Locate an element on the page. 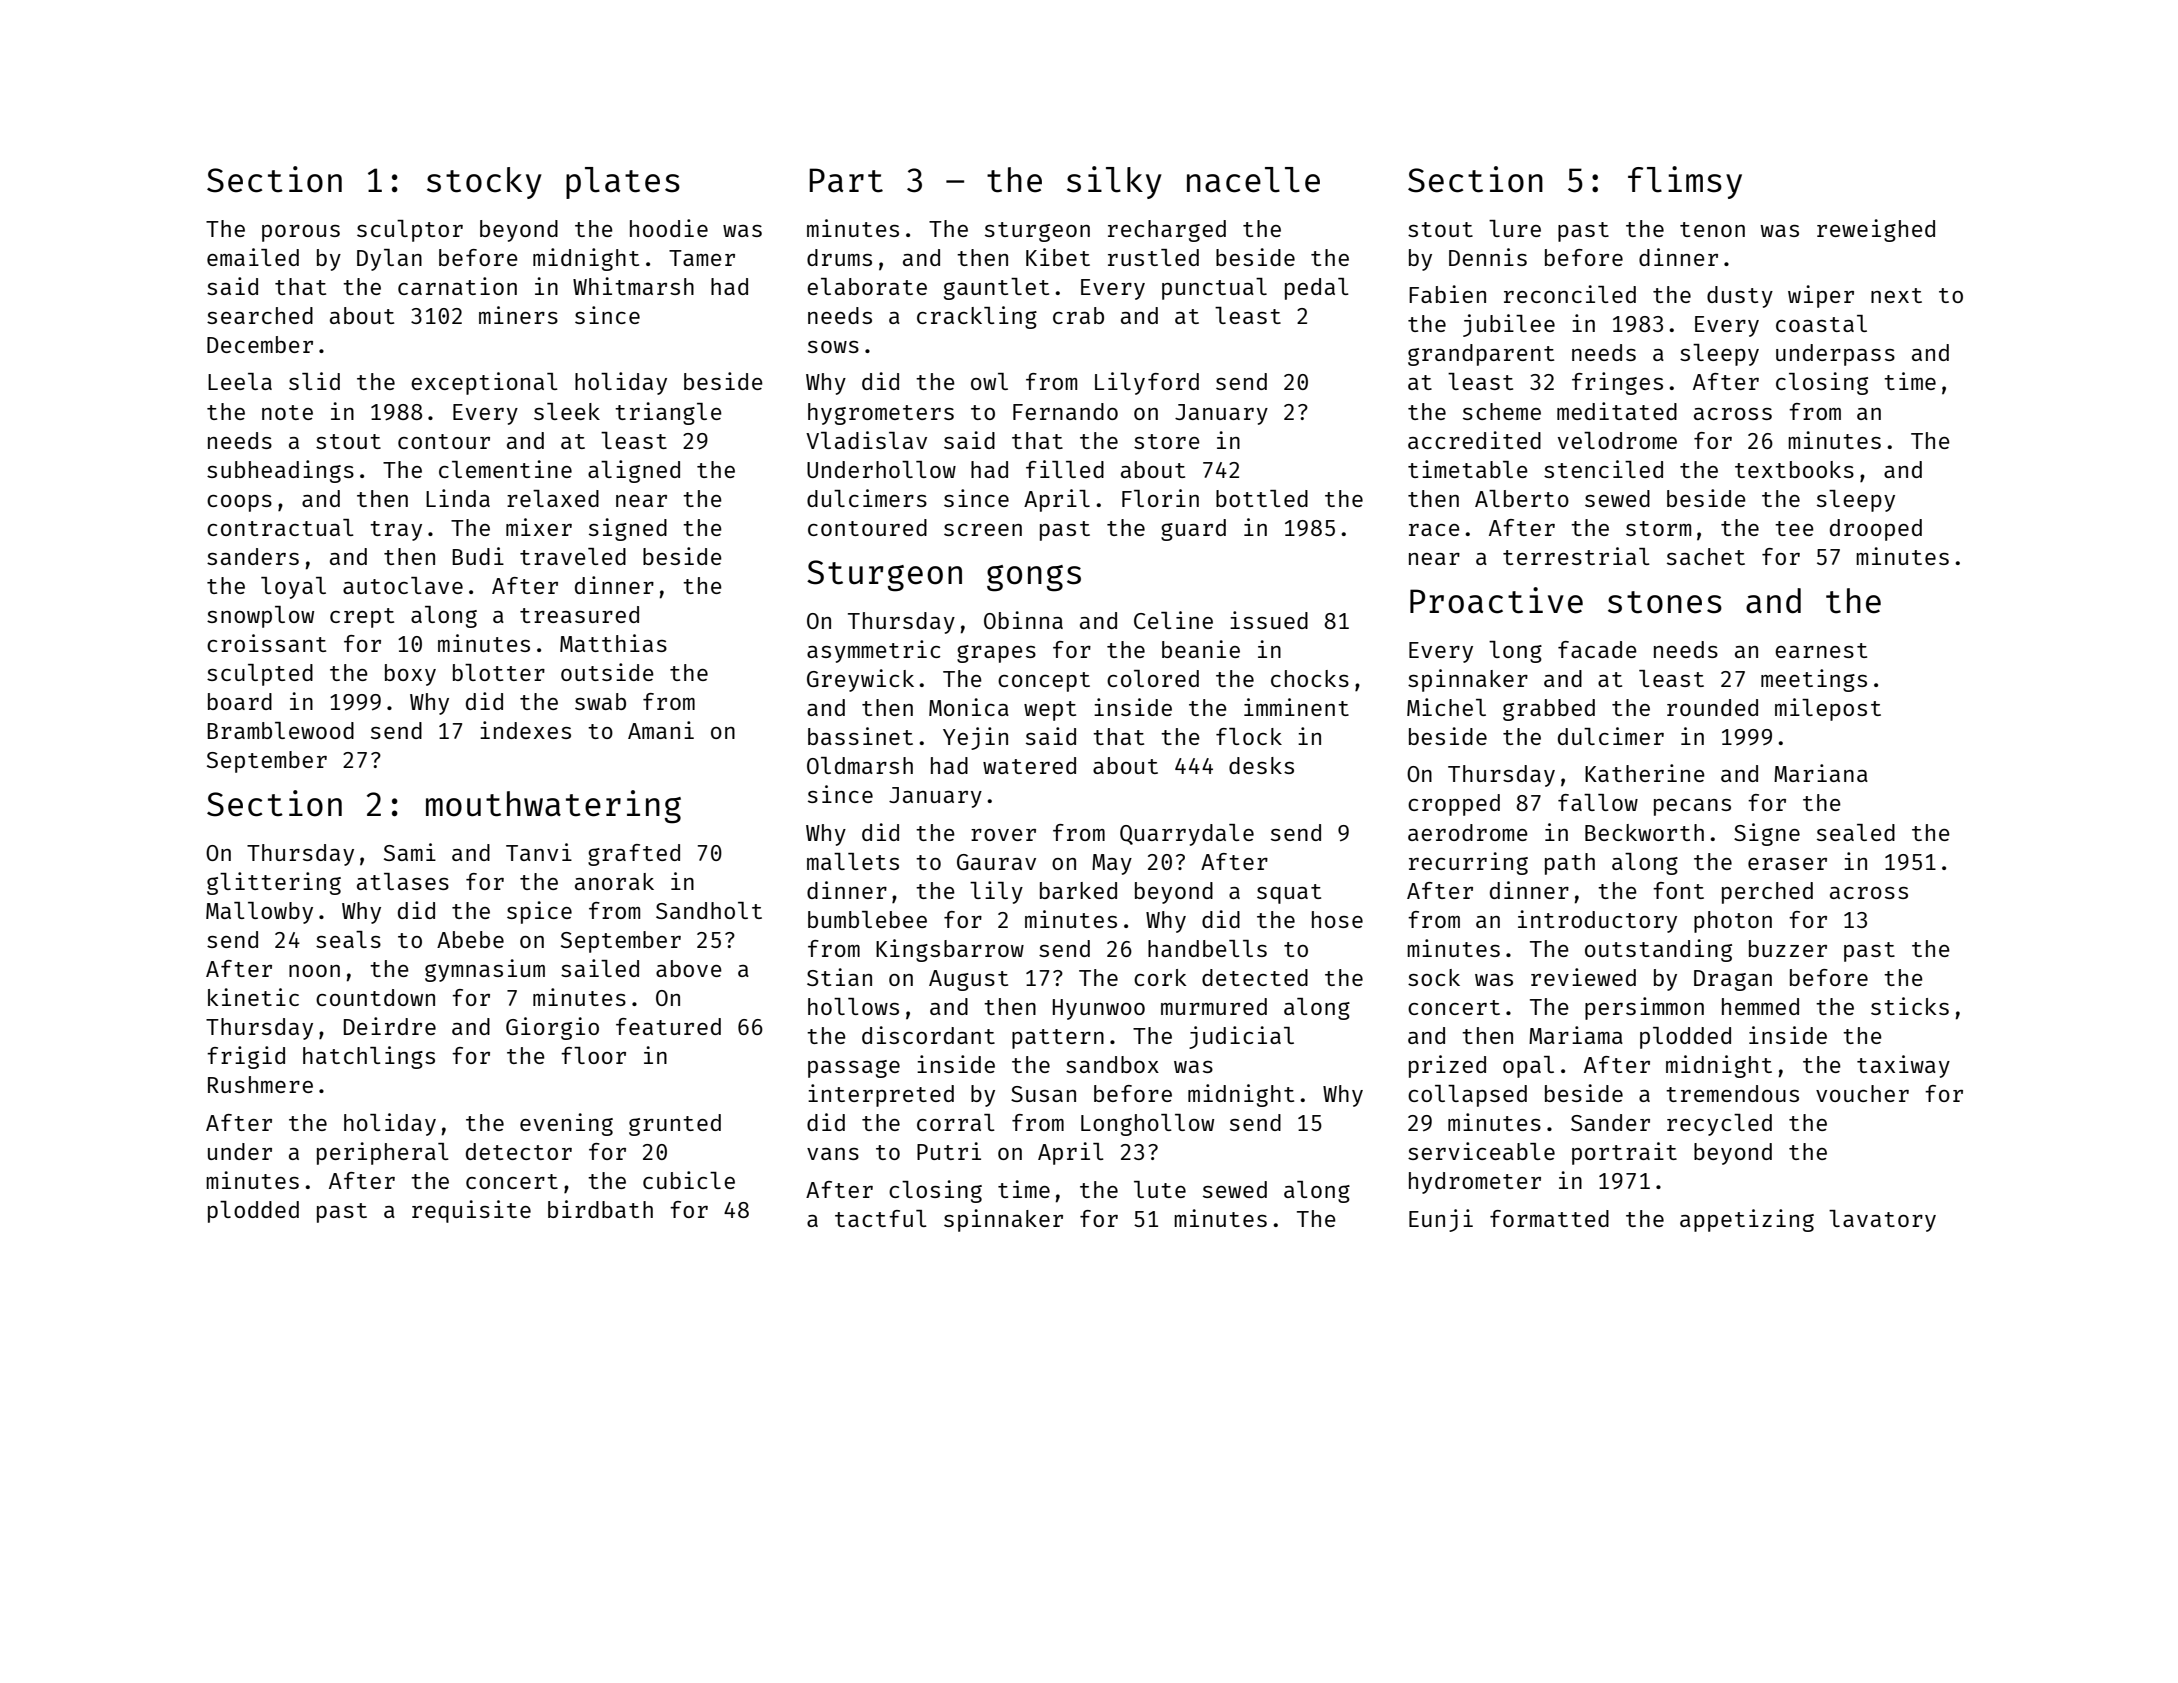 This document has width=2178, height=1683. mouthwatering is located at coordinates (553, 807).
